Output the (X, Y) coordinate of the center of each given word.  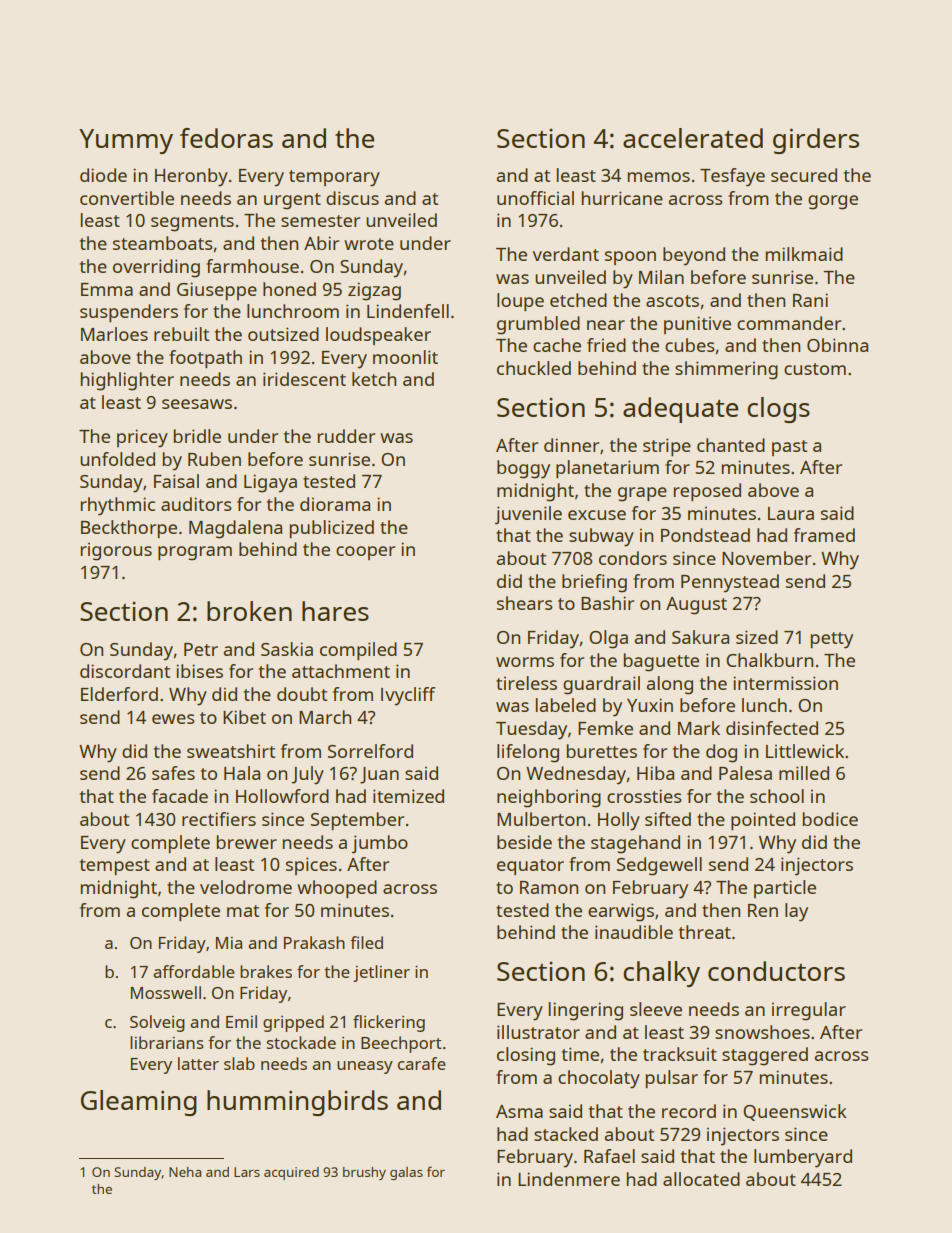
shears (525, 603)
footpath (205, 359)
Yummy (126, 141)
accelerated (693, 138)
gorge (833, 202)
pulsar (672, 1079)
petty (832, 640)
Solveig (157, 1023)
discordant (125, 671)
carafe (422, 1063)
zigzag (374, 291)
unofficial (535, 198)
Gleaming (139, 1103)
